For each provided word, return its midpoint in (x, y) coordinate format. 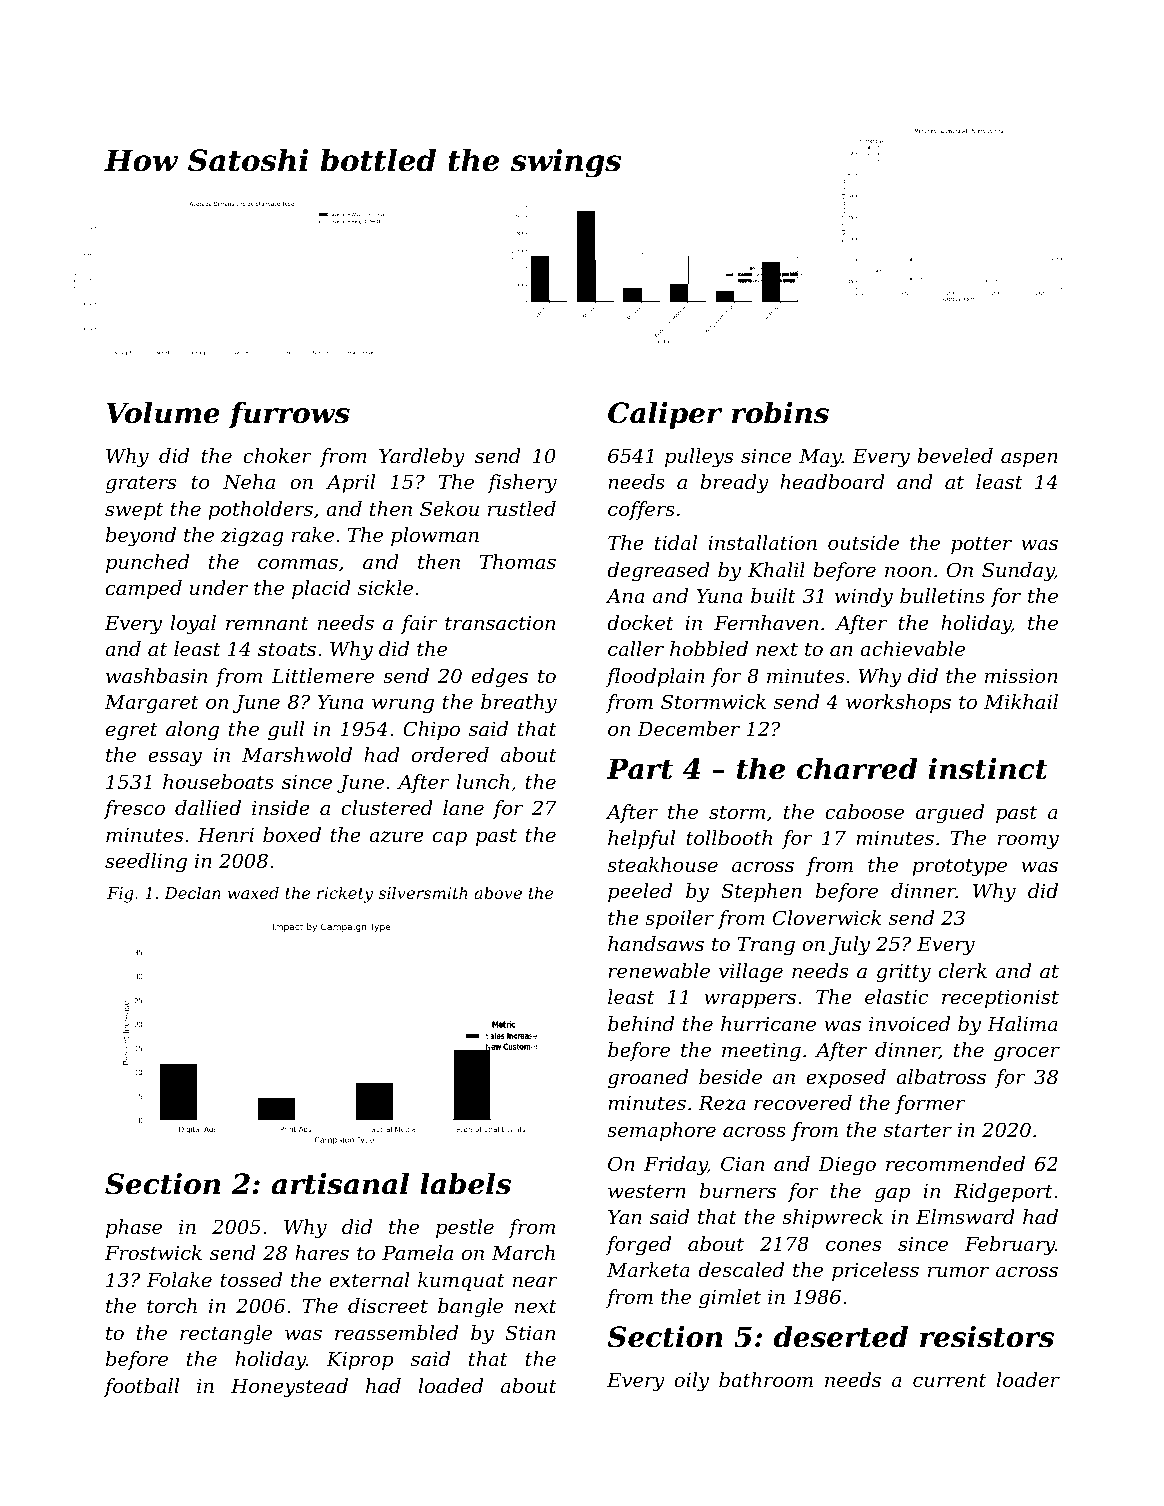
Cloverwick (827, 917)
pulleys (699, 458)
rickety (345, 894)
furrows (289, 415)
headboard (832, 481)
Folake (179, 1279)
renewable (659, 970)
